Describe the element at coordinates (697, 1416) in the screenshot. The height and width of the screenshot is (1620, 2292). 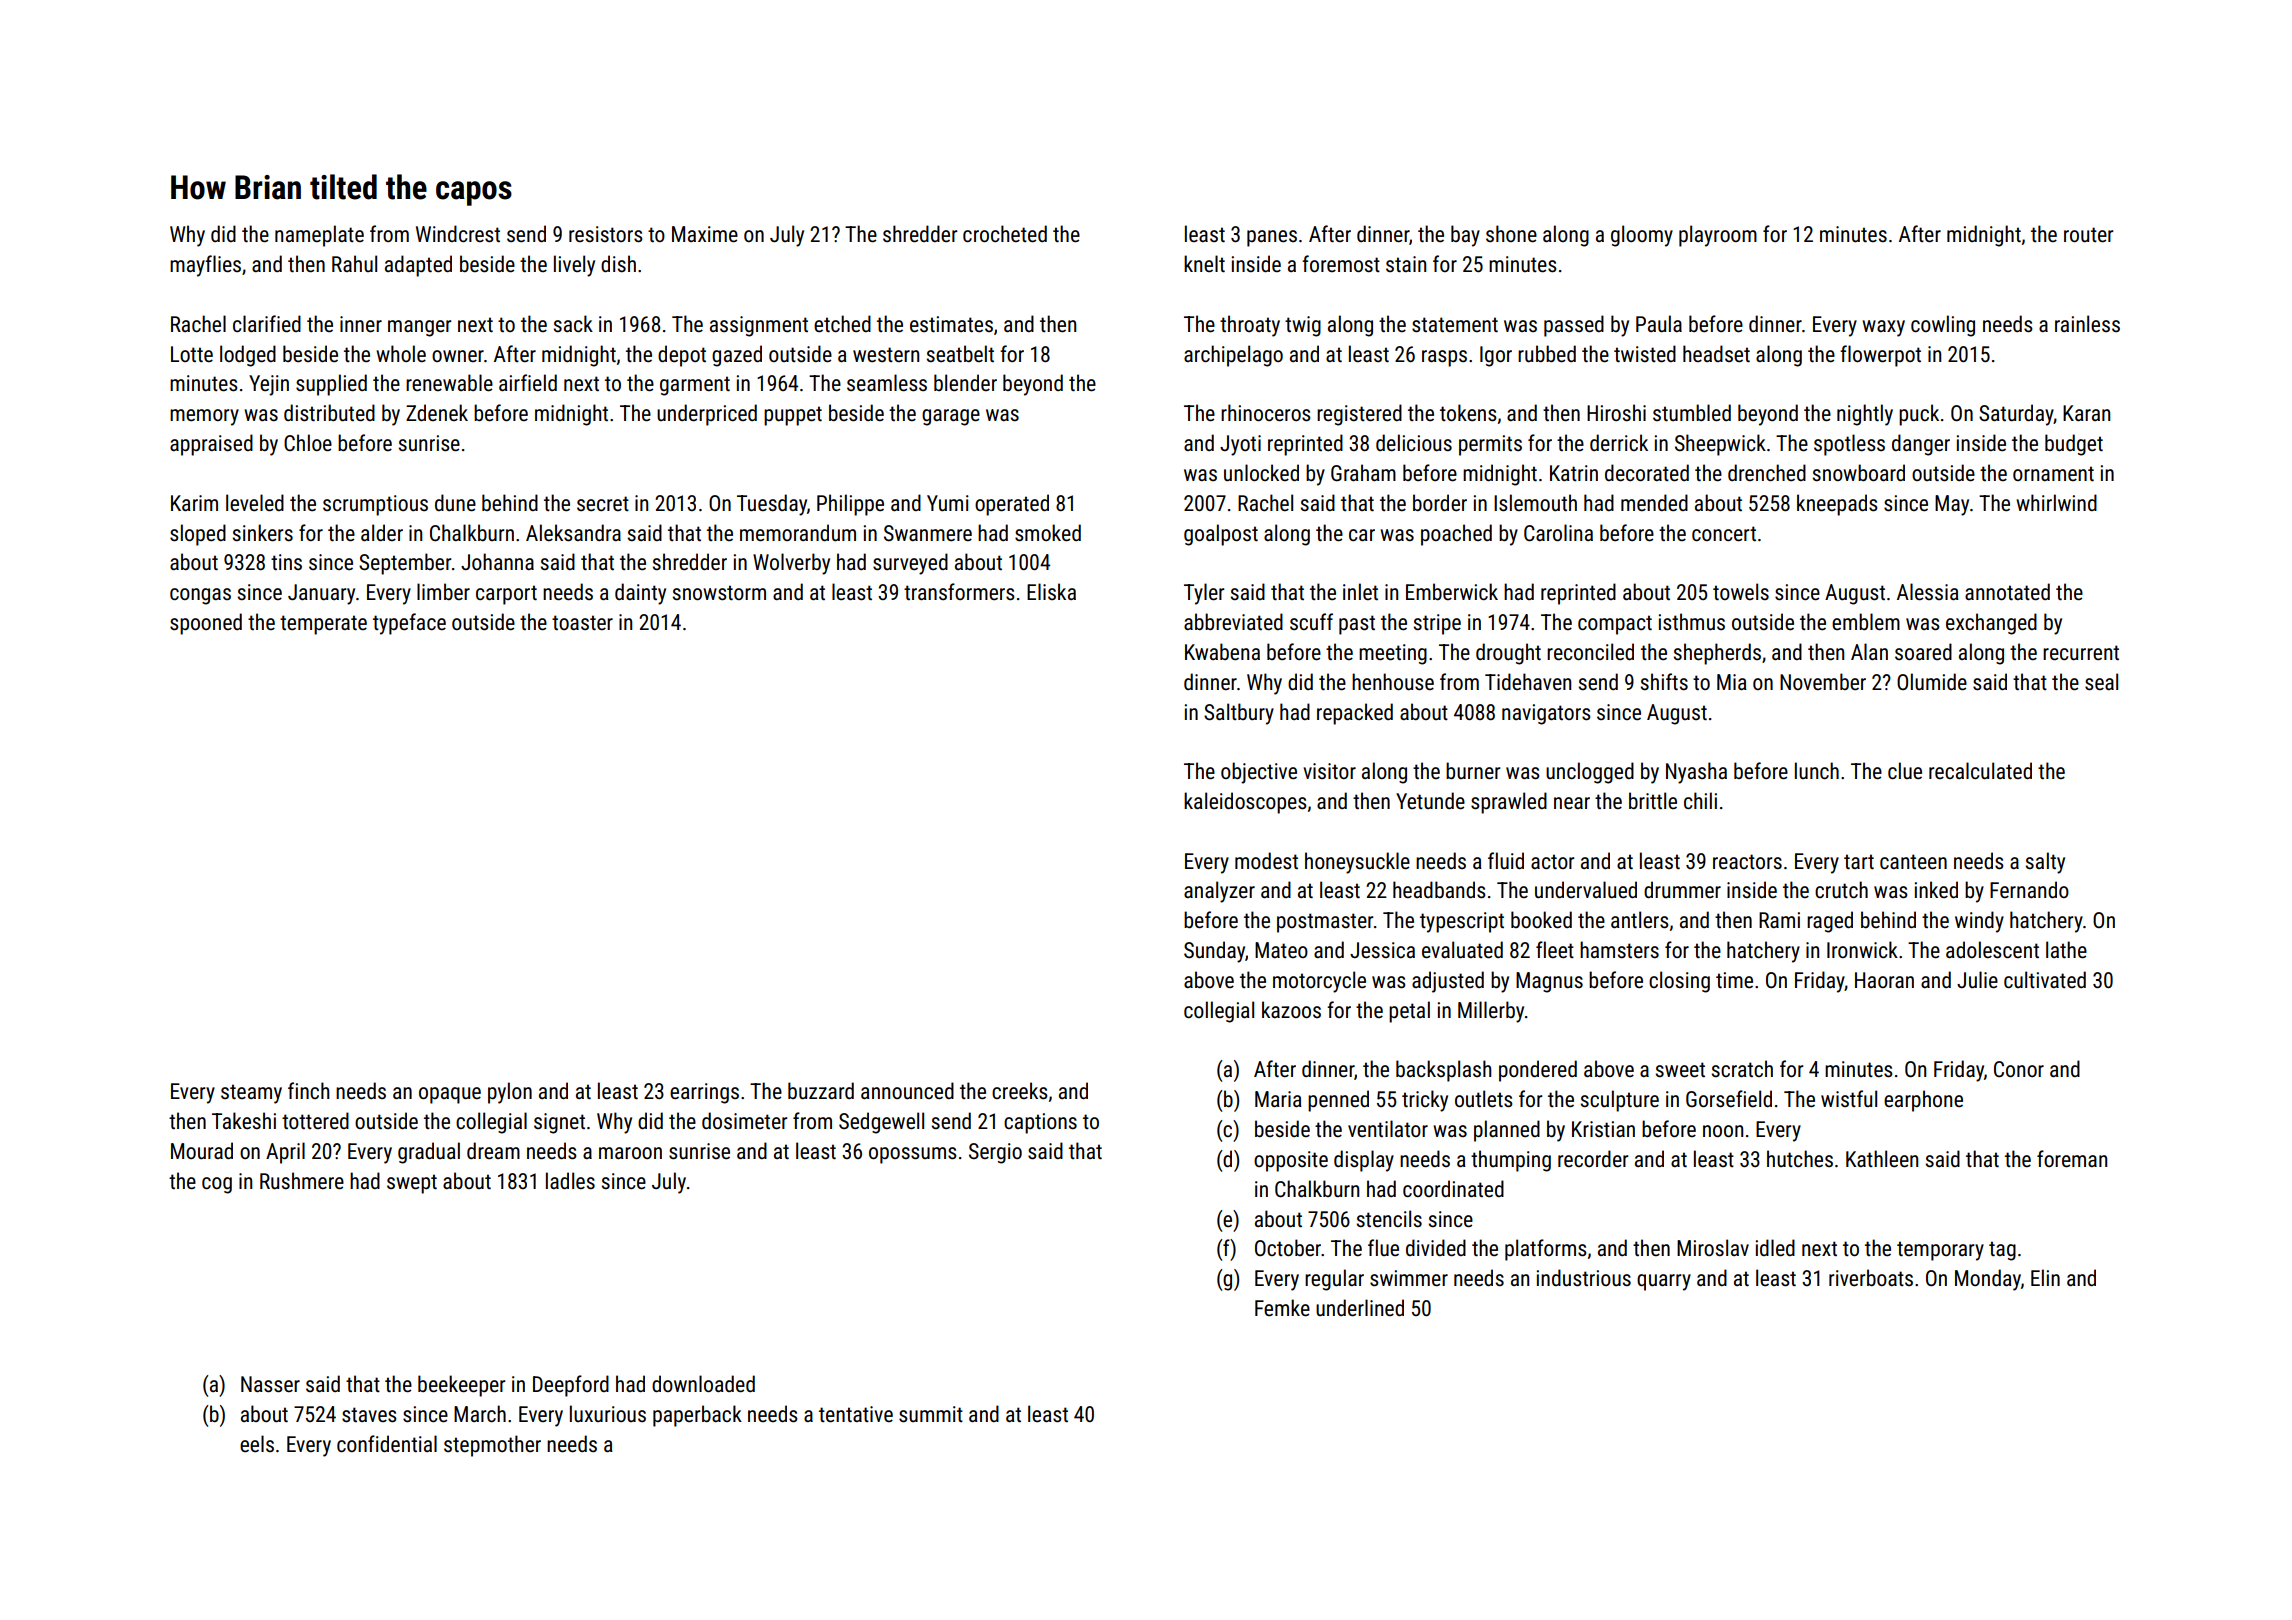
I see `paperback` at that location.
